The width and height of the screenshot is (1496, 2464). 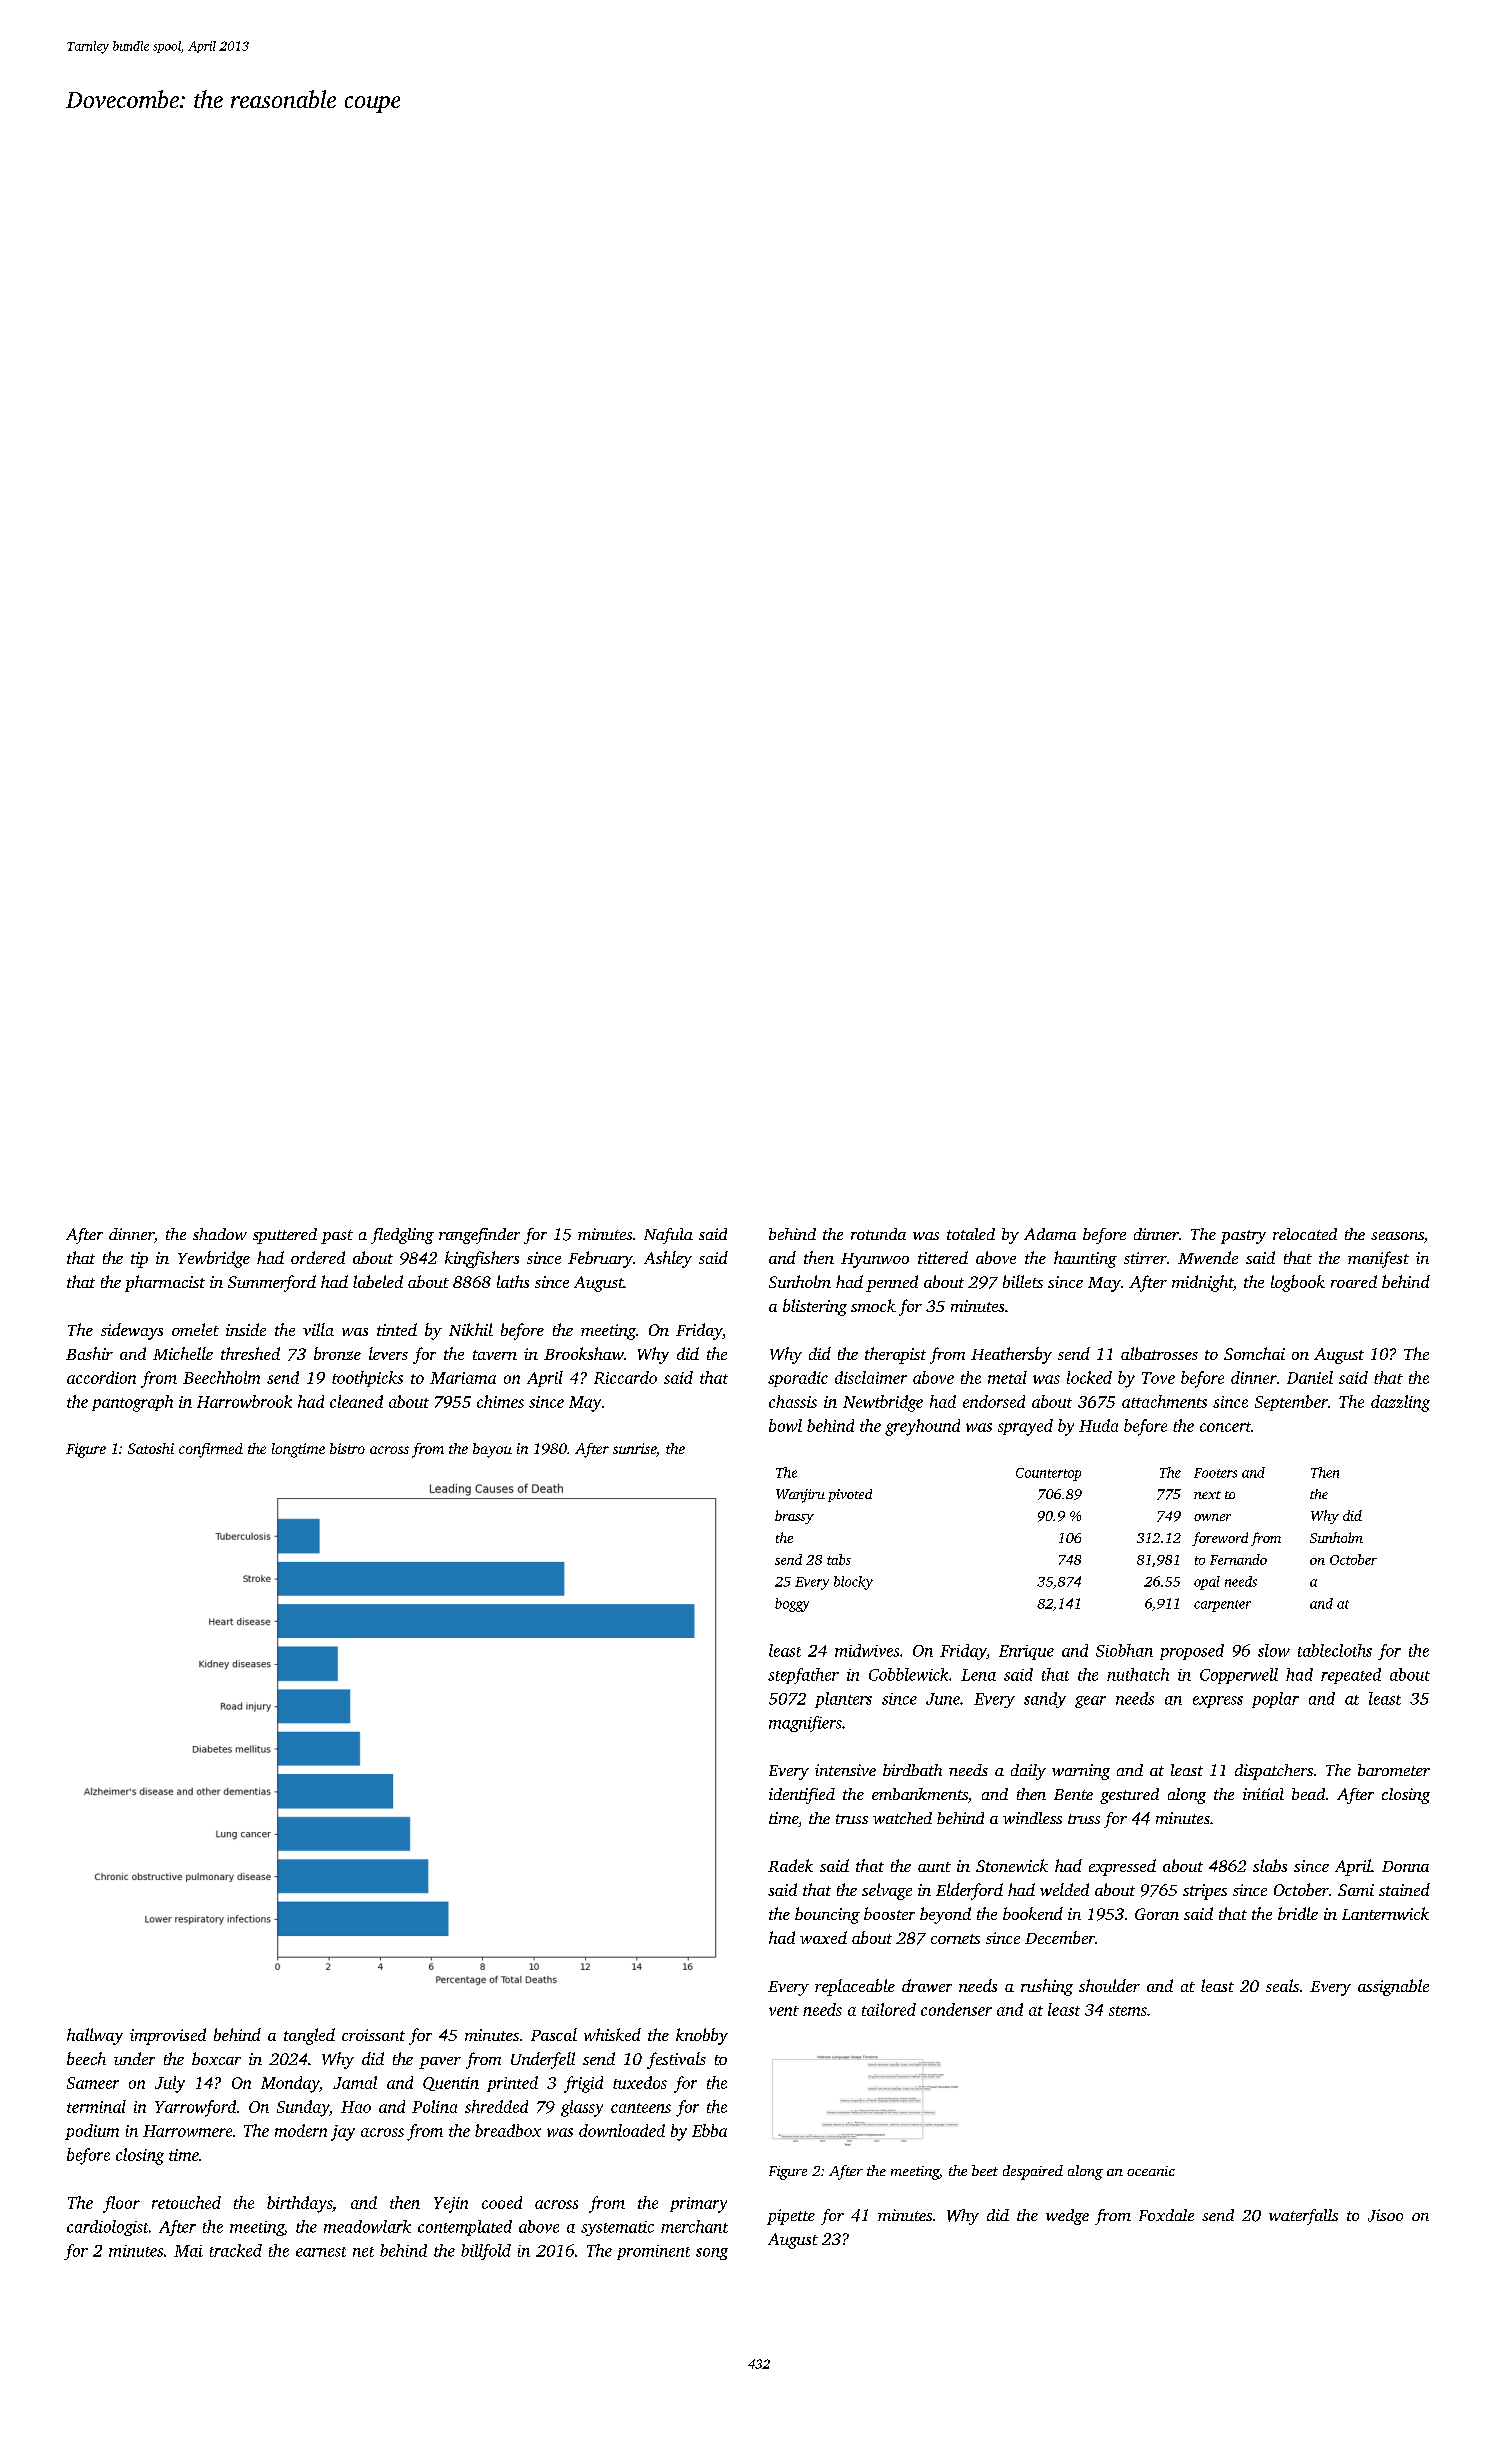 What do you see at coordinates (791, 2217) in the screenshot?
I see `pipette` at bounding box center [791, 2217].
